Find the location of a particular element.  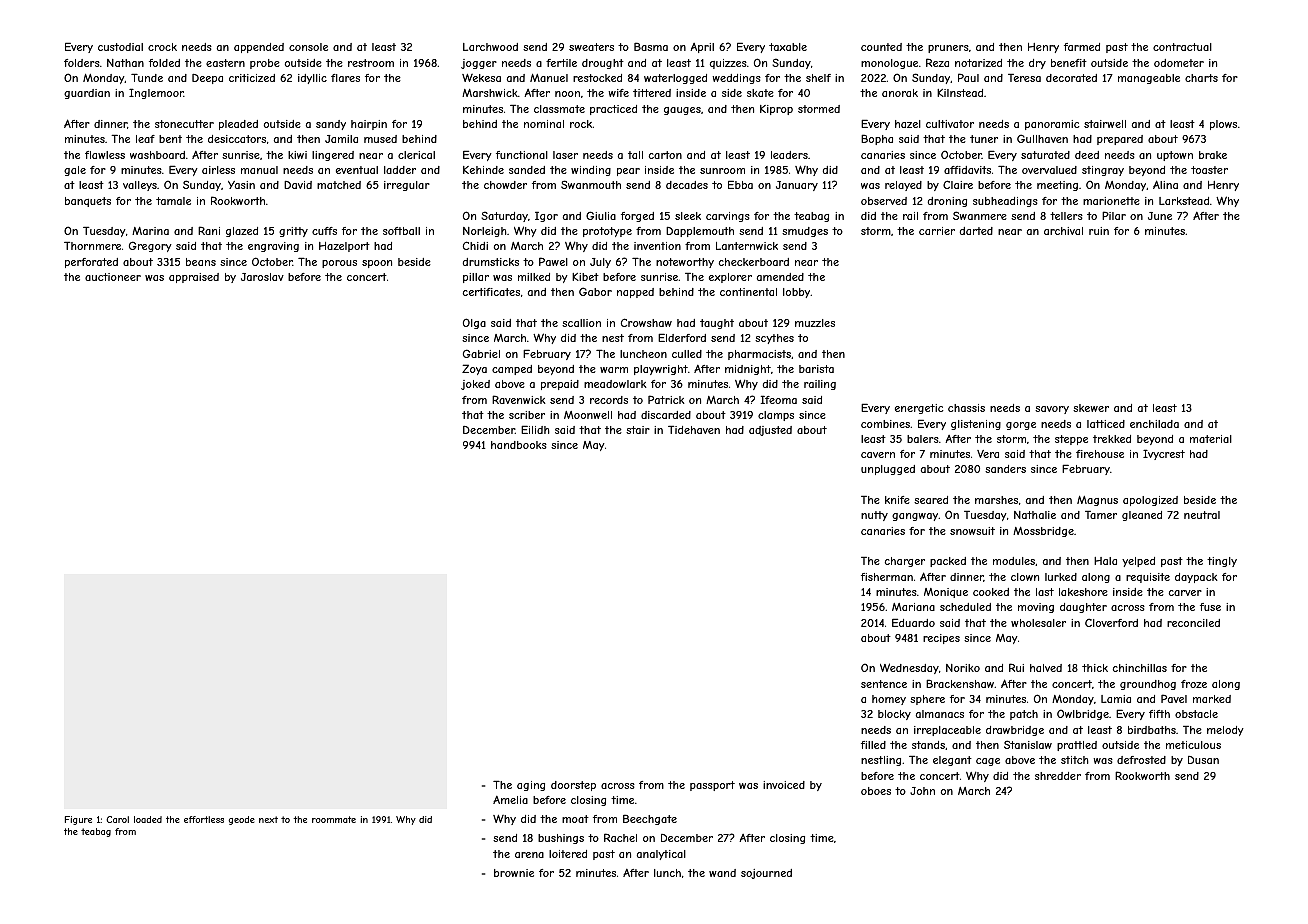

manageable is located at coordinates (1149, 79).
